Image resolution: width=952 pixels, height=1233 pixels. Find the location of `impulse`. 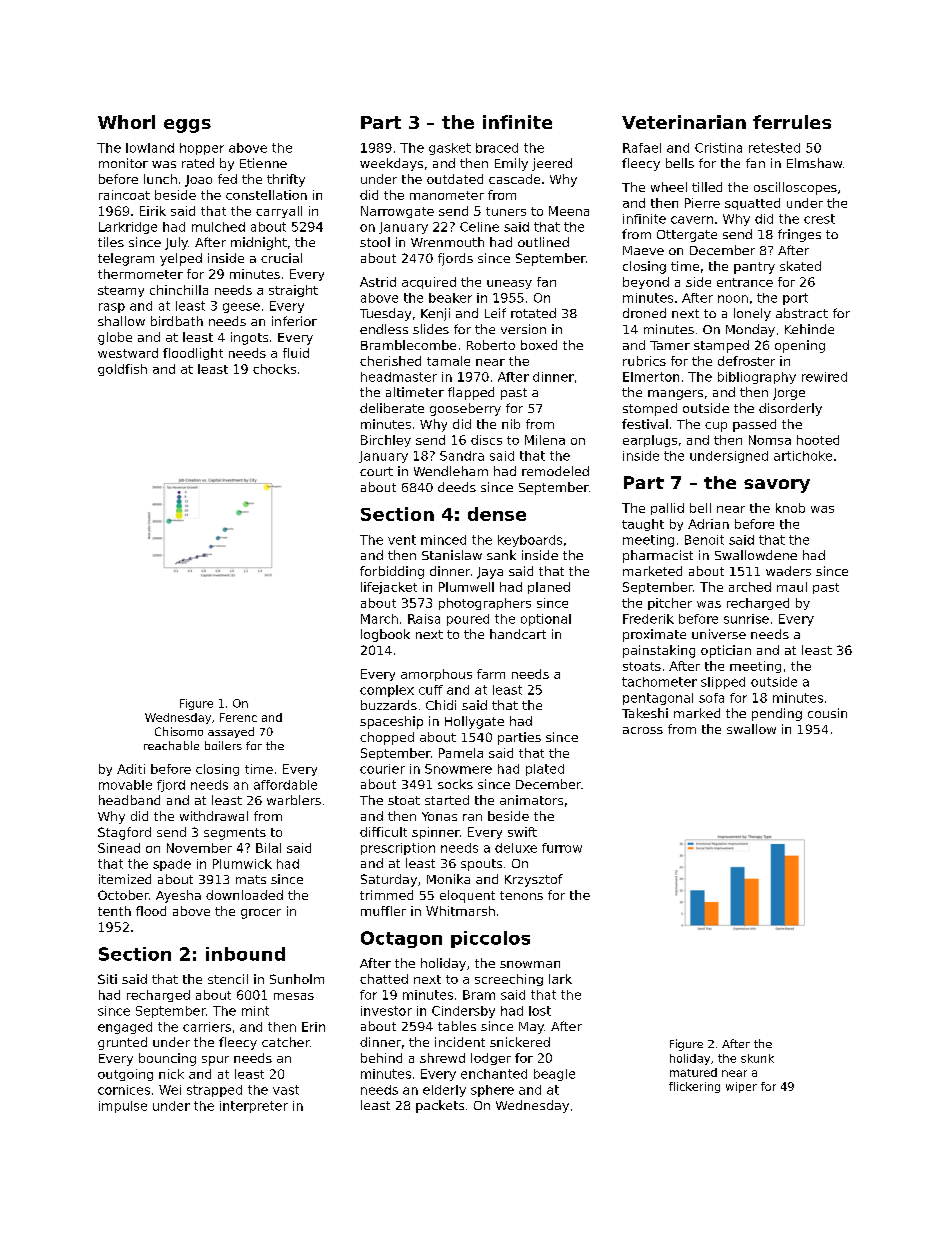

impulse is located at coordinates (123, 1107).
